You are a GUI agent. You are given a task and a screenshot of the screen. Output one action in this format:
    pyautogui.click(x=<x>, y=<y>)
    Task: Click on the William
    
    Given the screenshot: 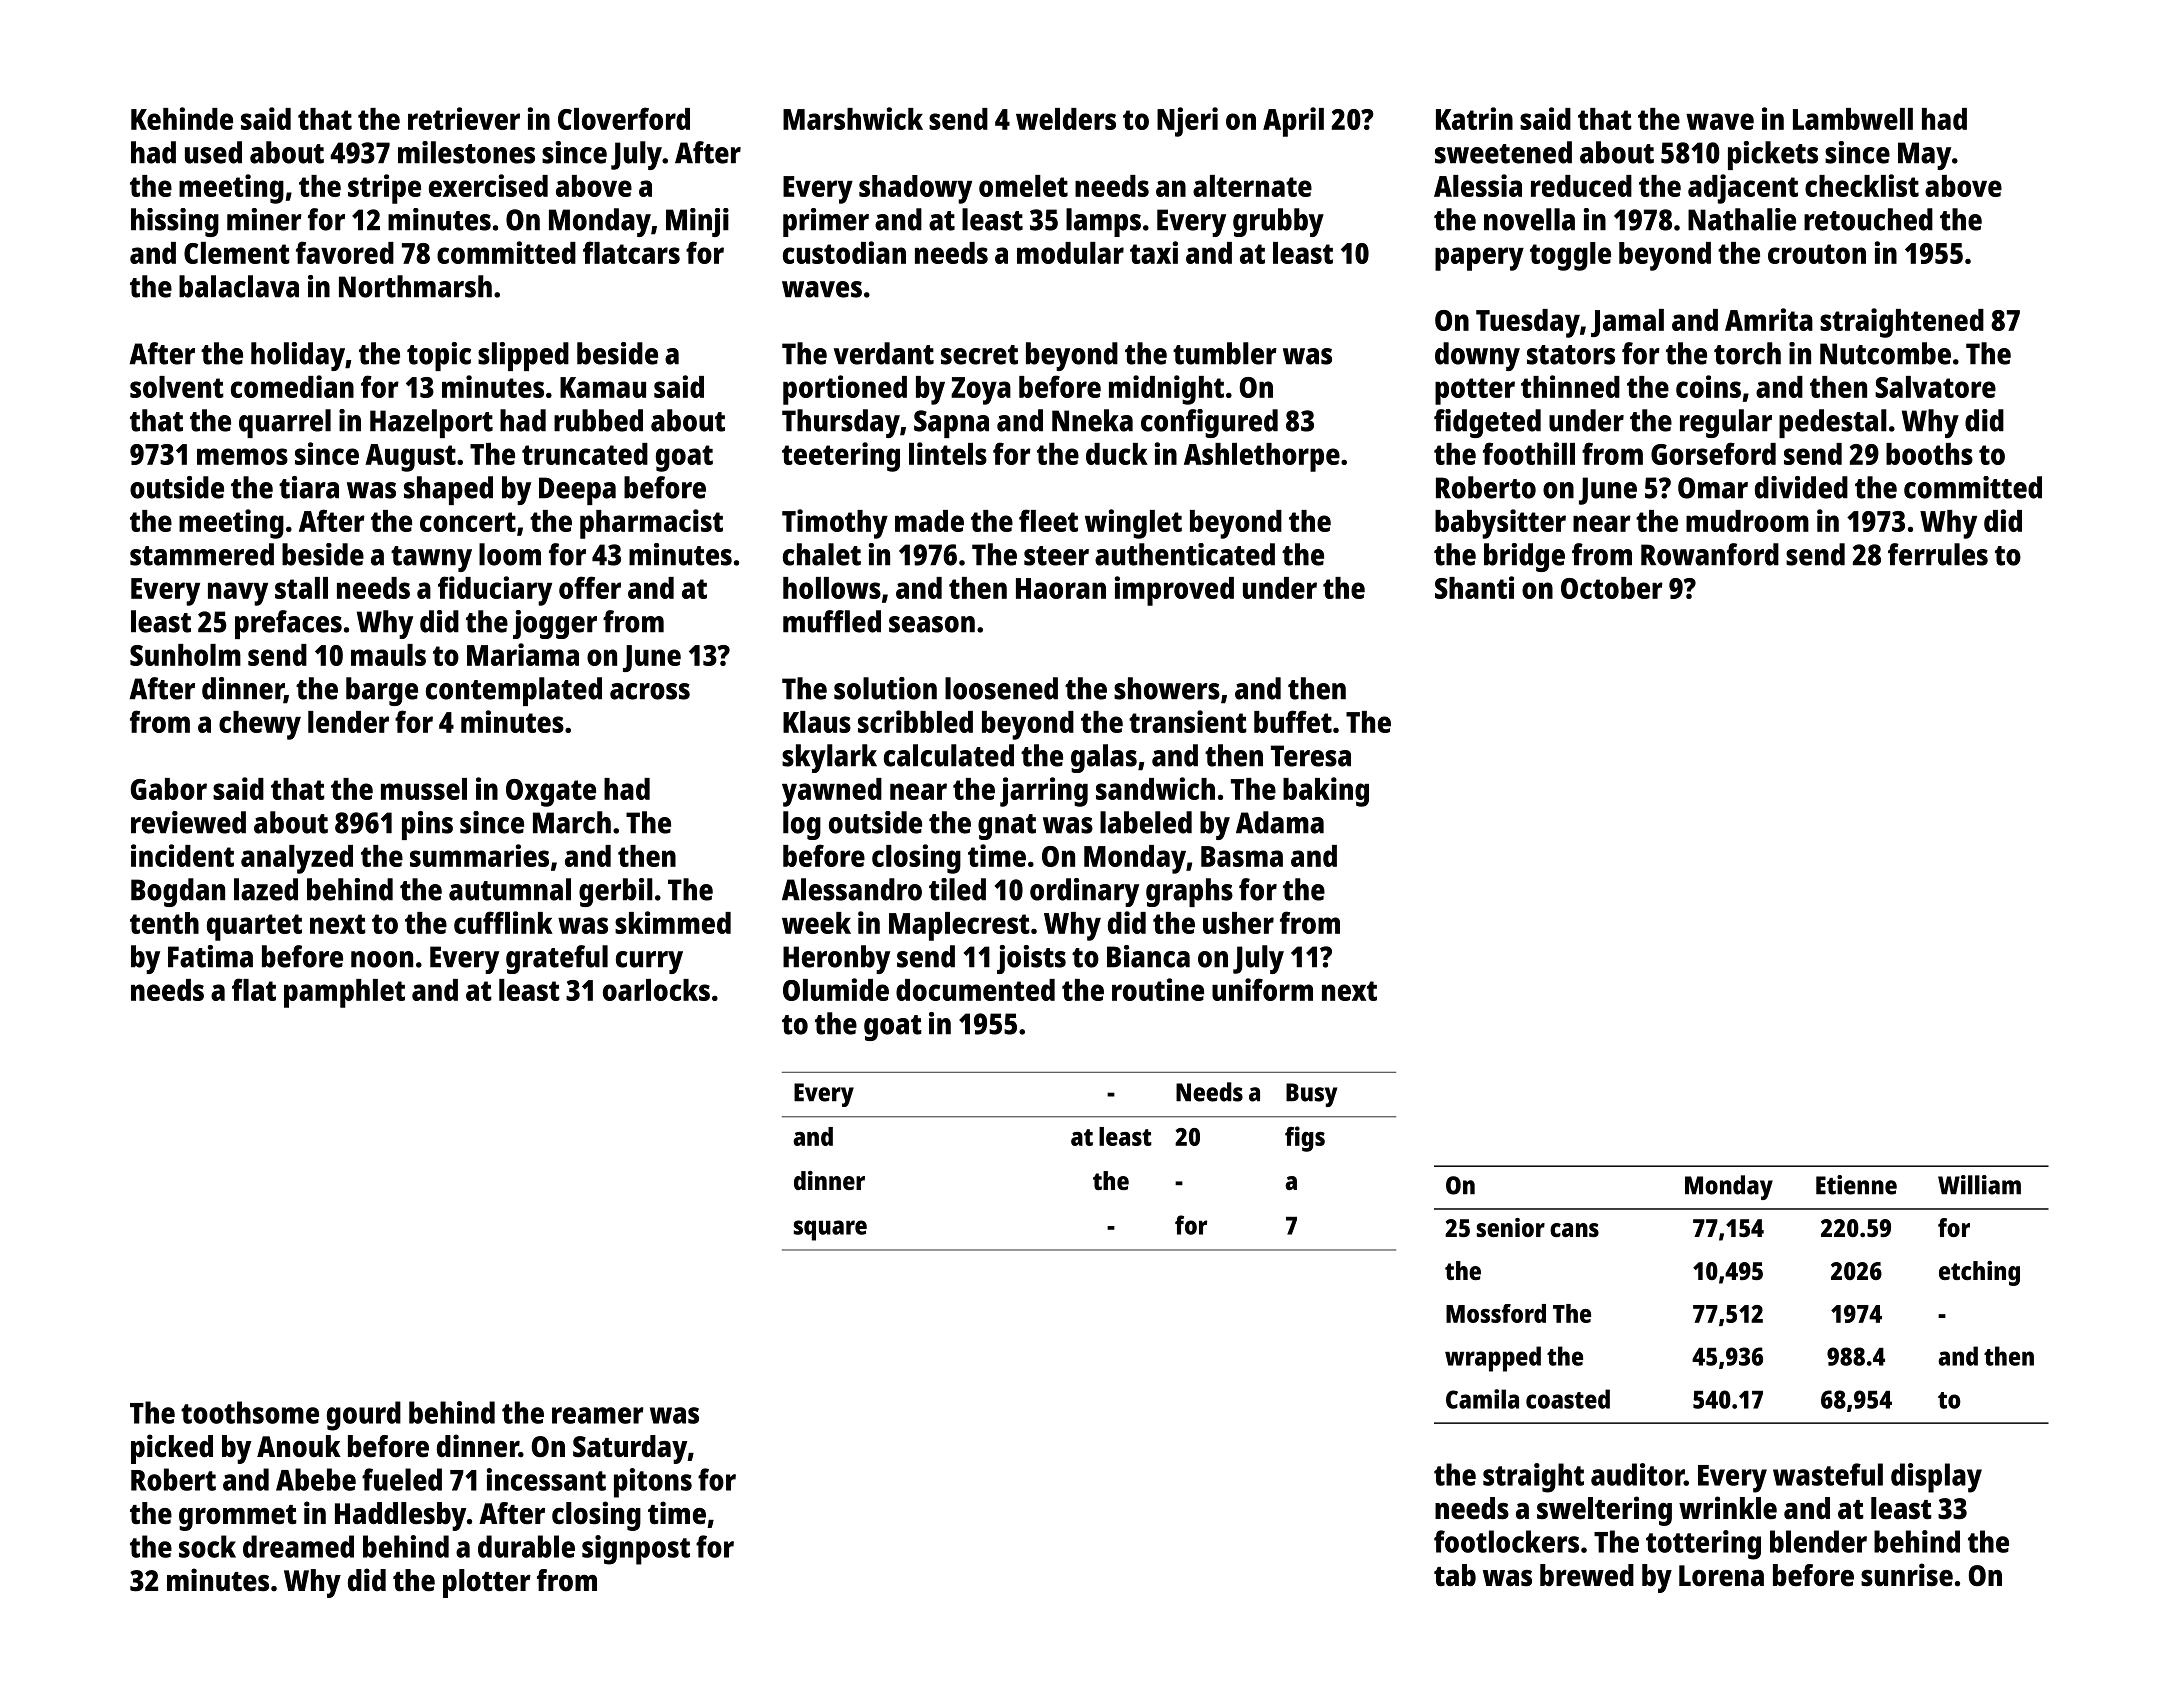 What is the action you would take?
    pyautogui.click(x=1979, y=1185)
